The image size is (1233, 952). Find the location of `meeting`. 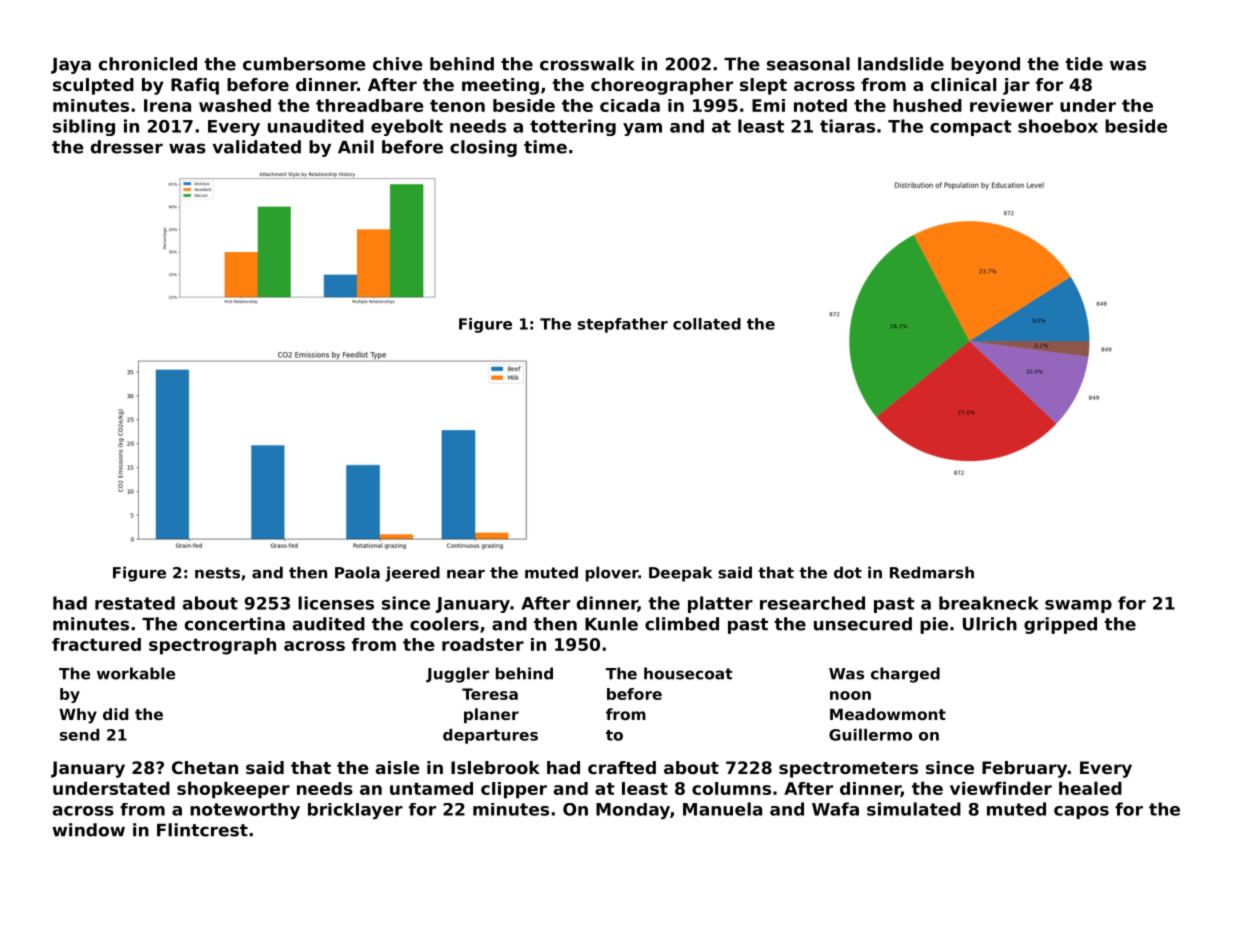

meeting is located at coordinates (500, 86).
